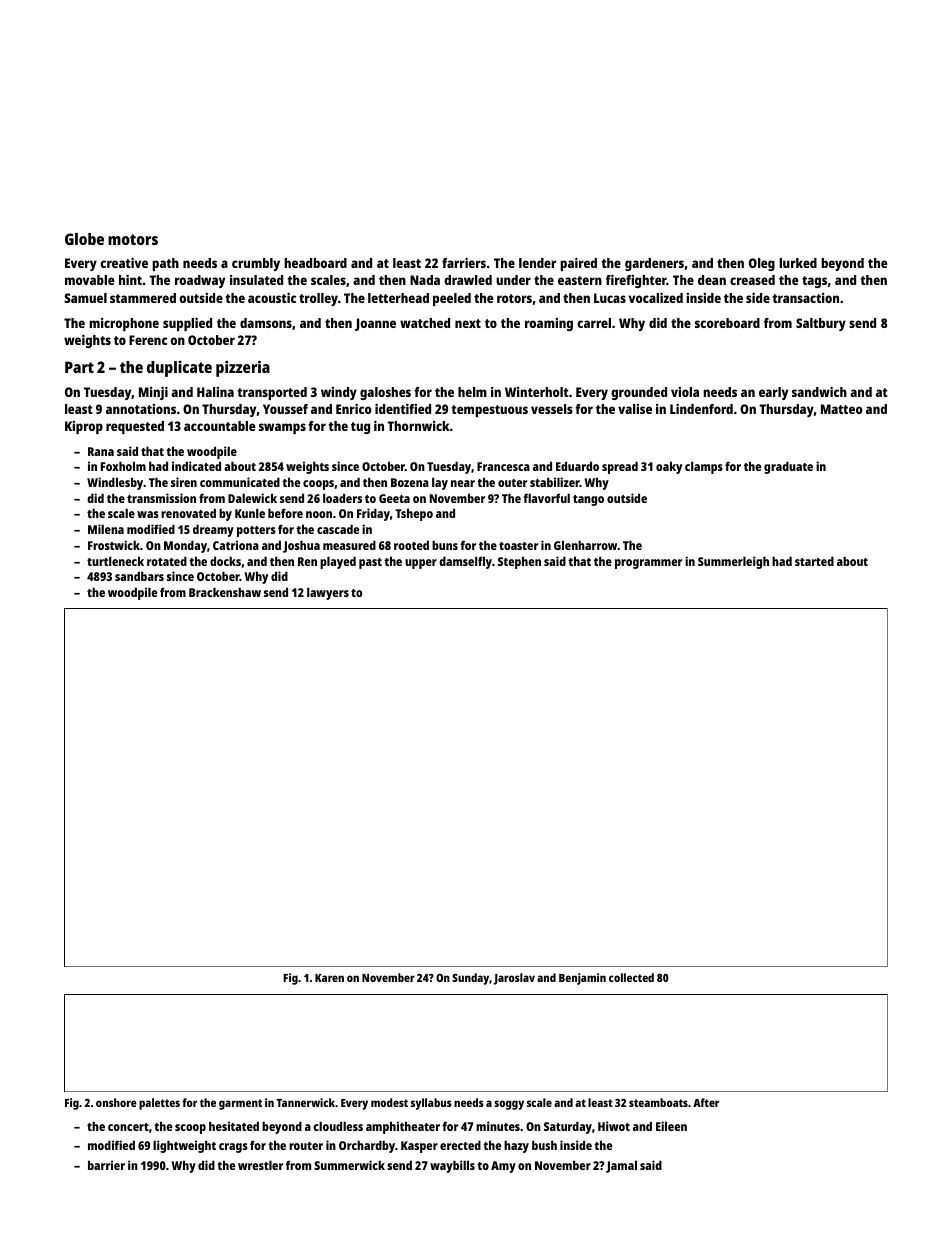 The image size is (952, 1233). Describe the element at coordinates (410, 482) in the screenshot. I see `Bozena` at that location.
